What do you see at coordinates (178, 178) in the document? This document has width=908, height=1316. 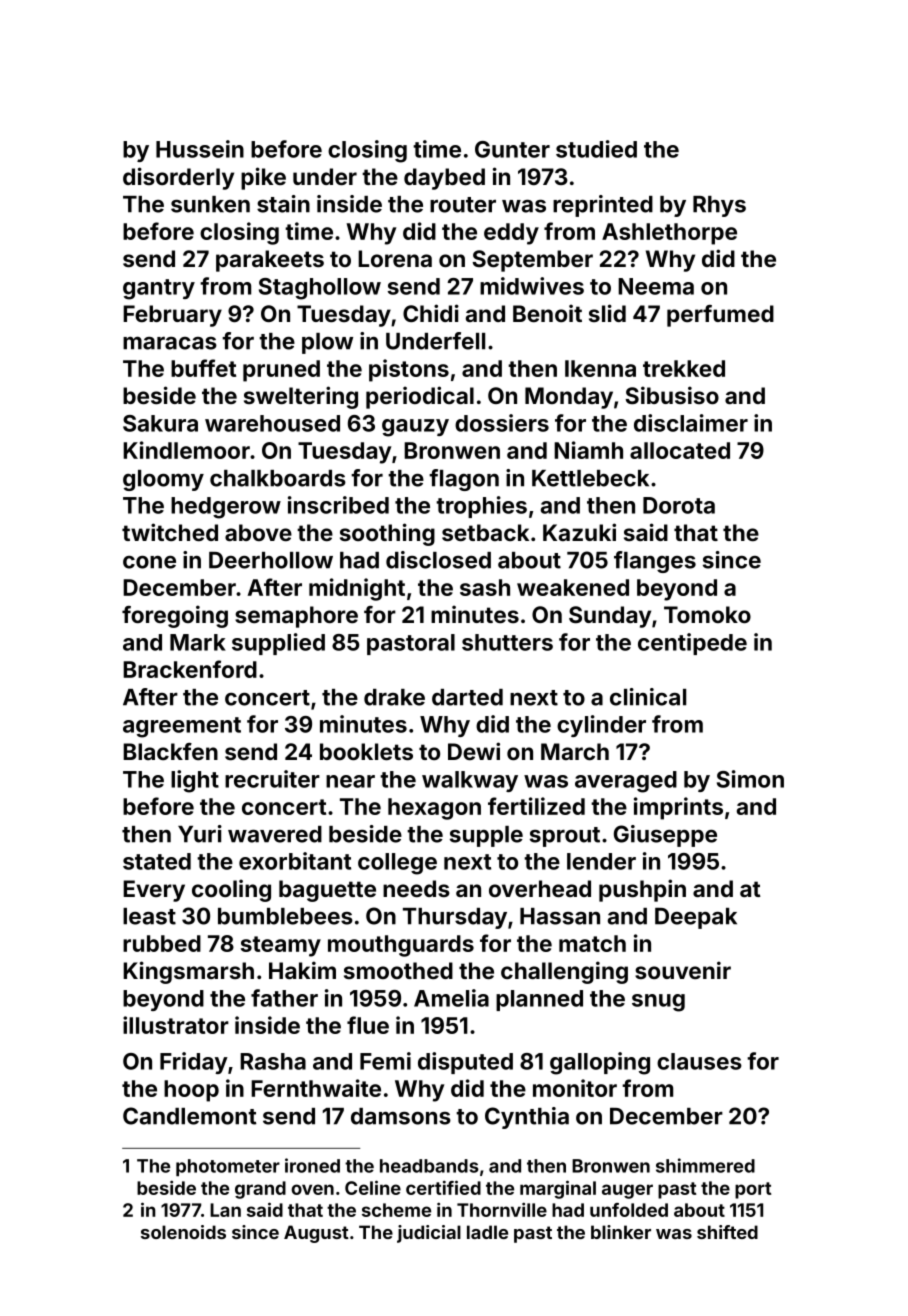 I see `disorderly` at bounding box center [178, 178].
